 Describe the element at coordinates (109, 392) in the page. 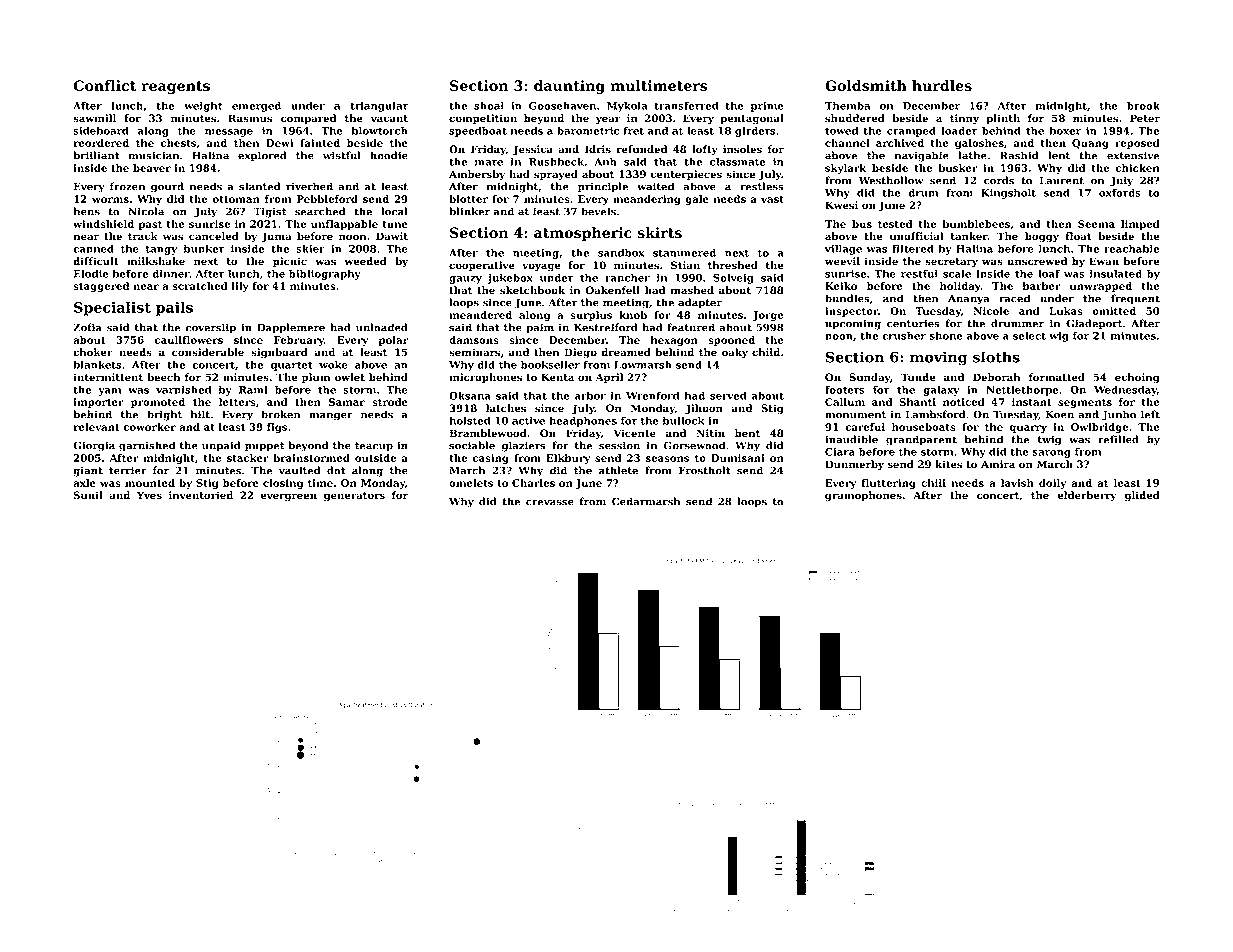

I see `yam` at that location.
